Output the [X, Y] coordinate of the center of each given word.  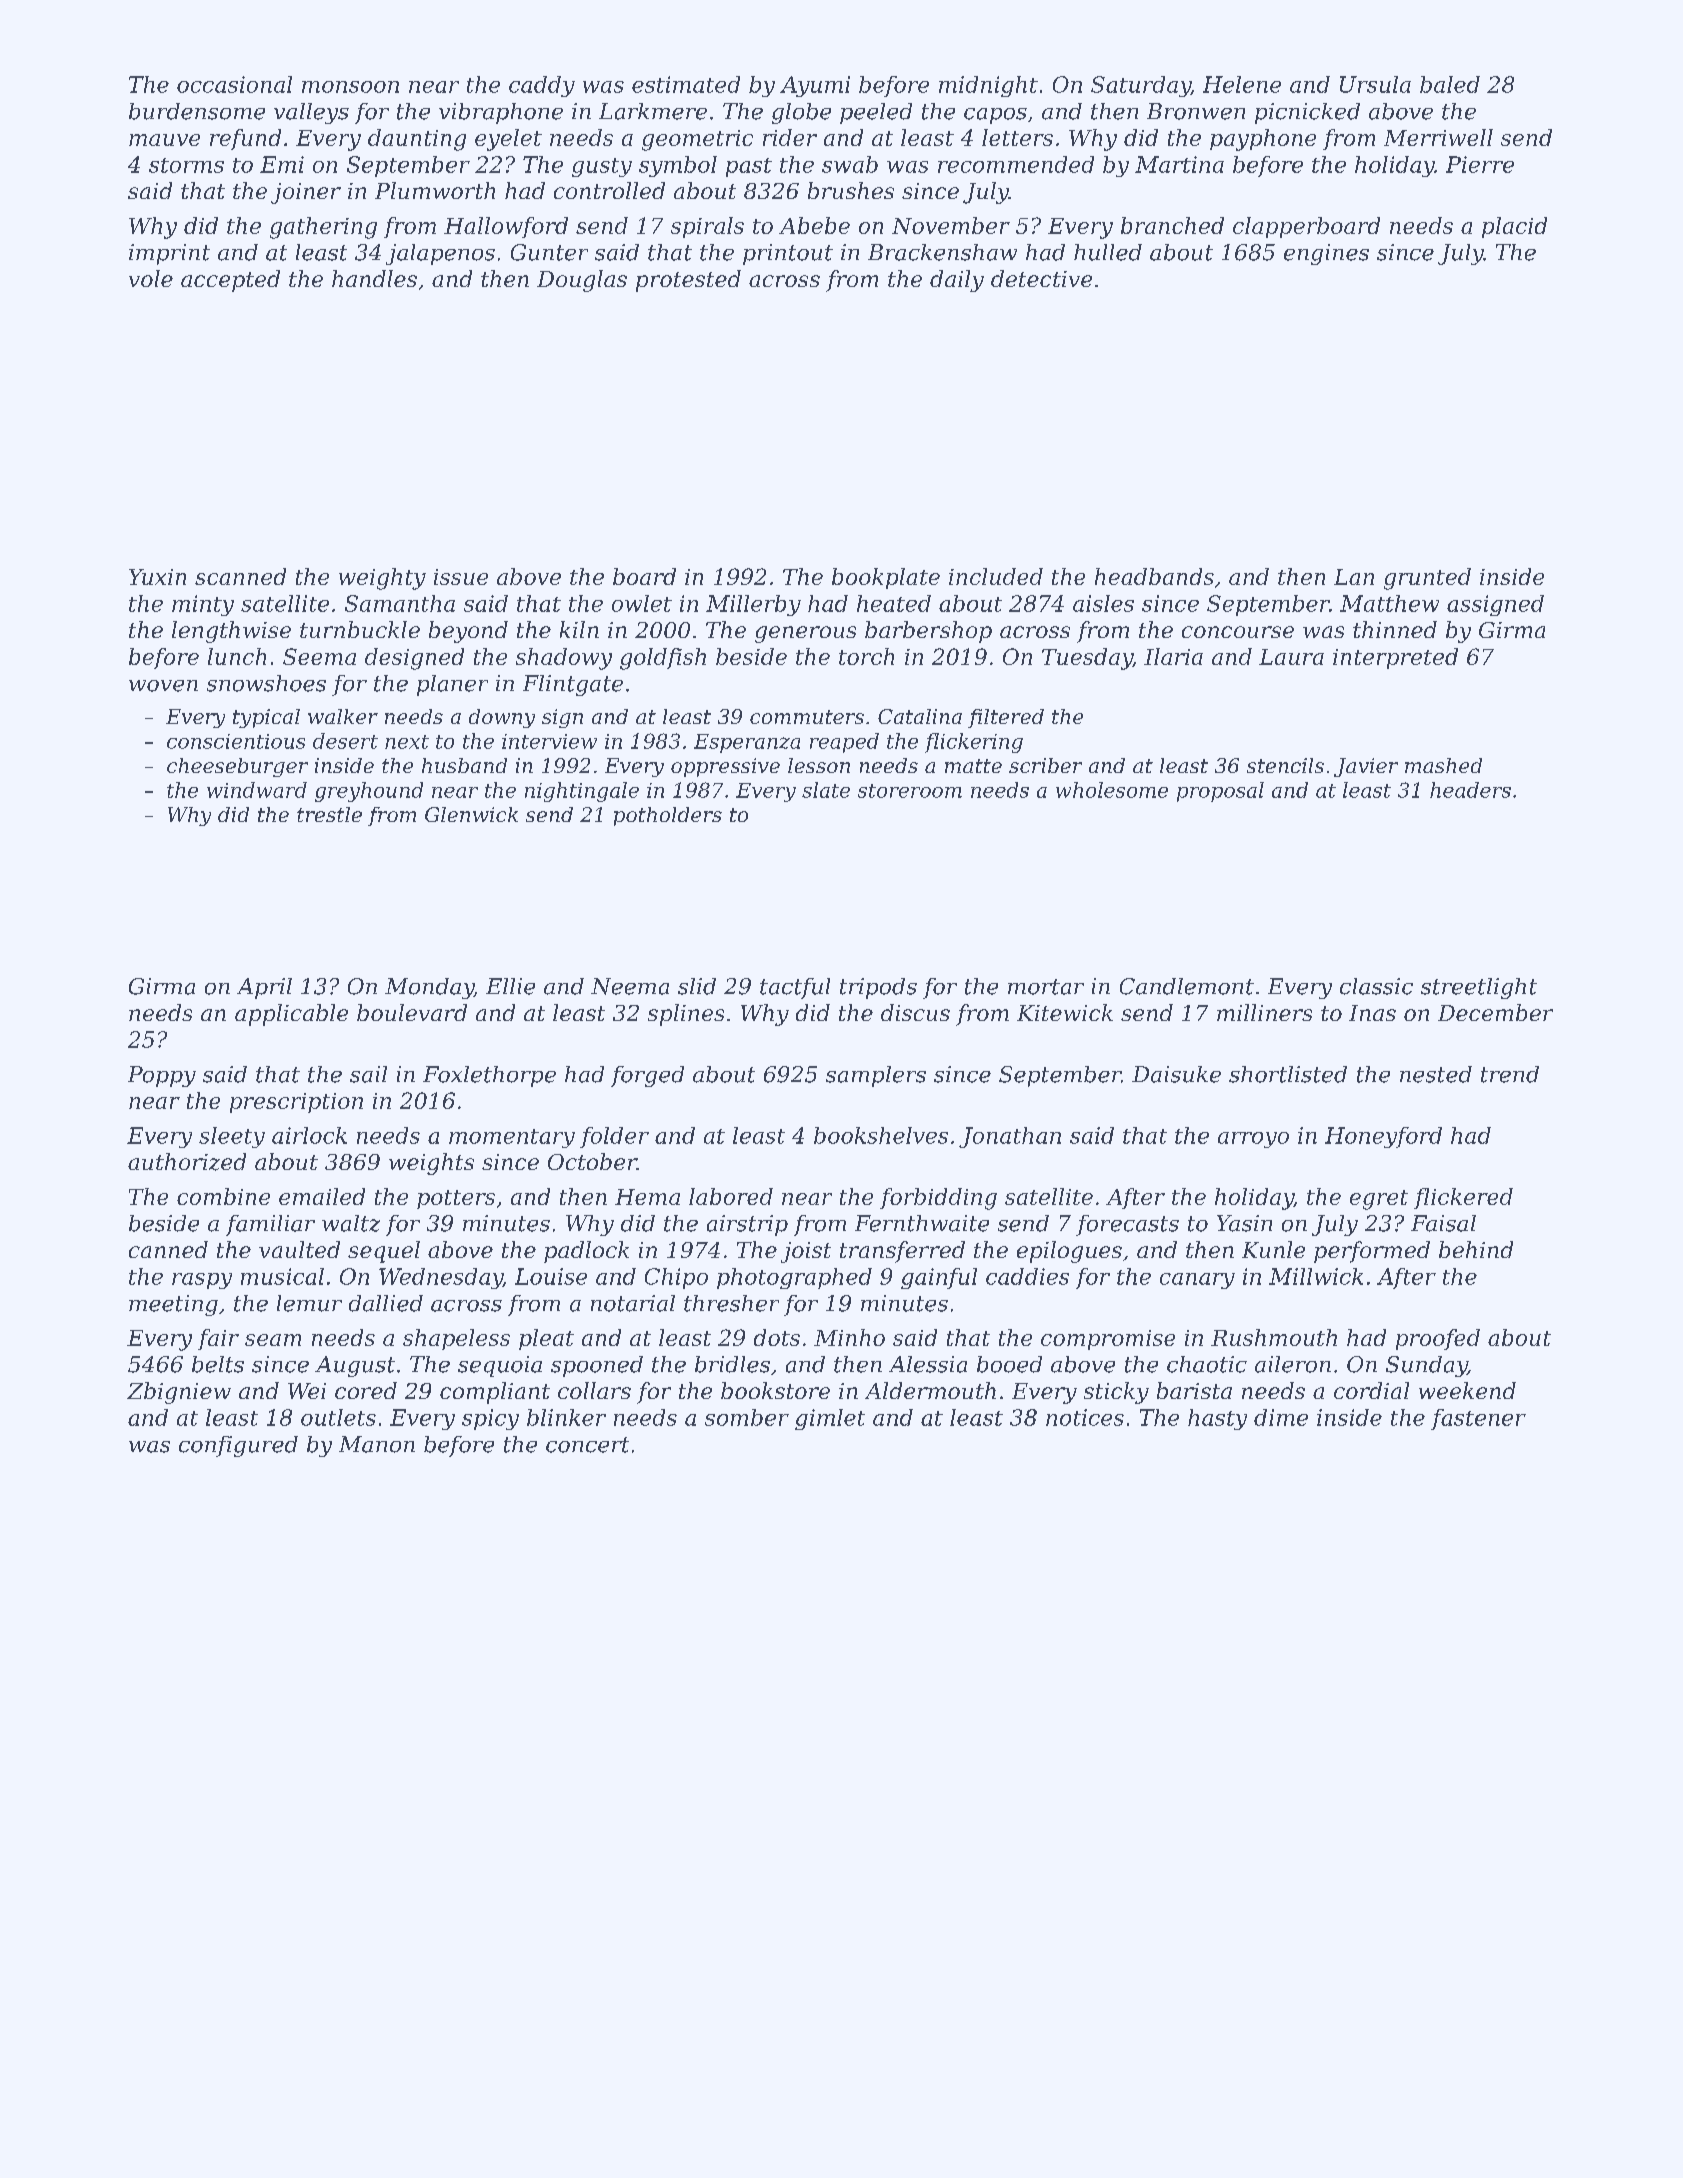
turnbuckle [360, 629]
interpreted [1395, 658]
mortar [1046, 987]
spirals [707, 227]
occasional [234, 84]
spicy [490, 1419]
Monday [429, 988]
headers [1470, 790]
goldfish [663, 659]
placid [1514, 227]
